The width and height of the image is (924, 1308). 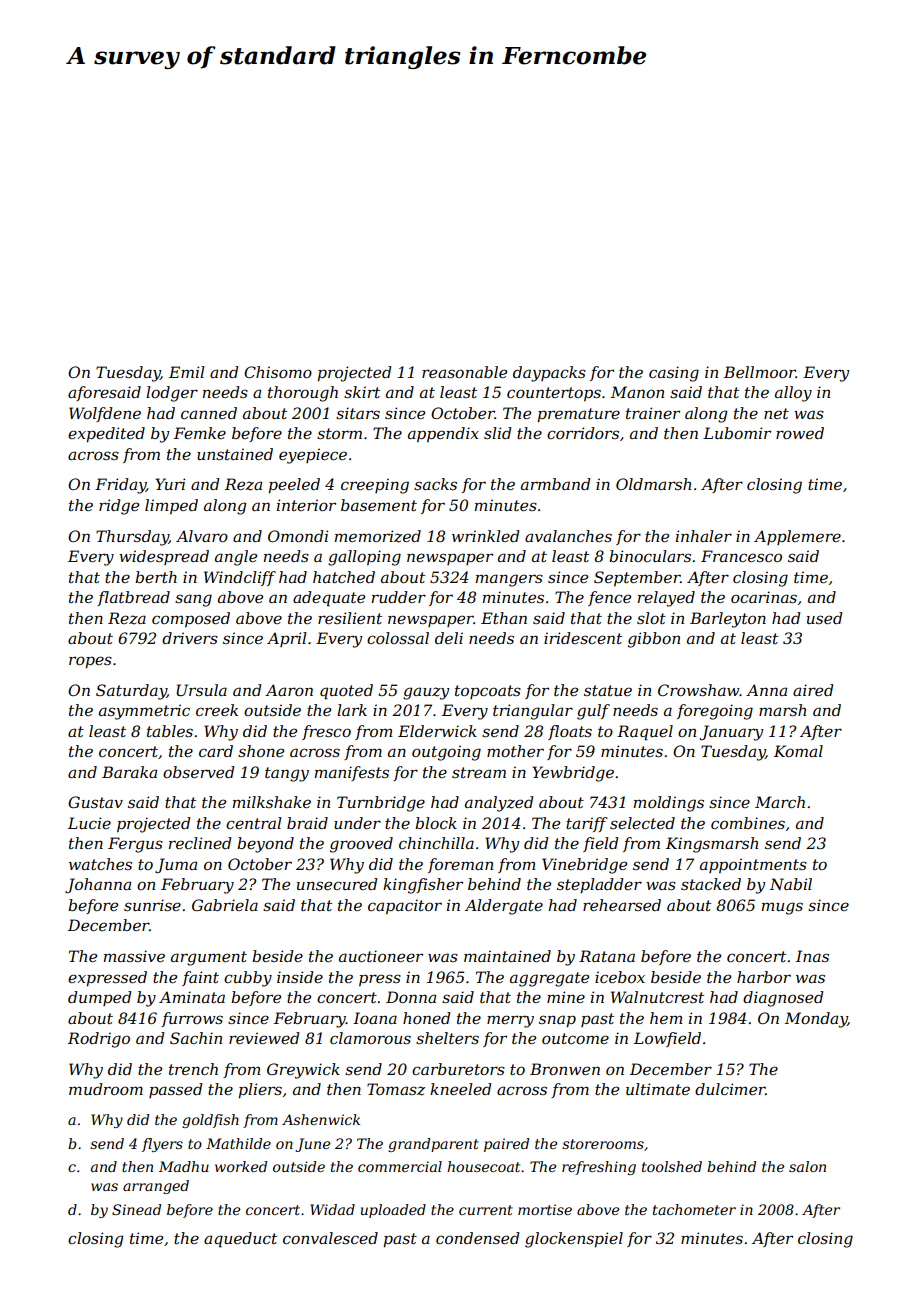 What do you see at coordinates (497, 433) in the image?
I see `slid` at bounding box center [497, 433].
